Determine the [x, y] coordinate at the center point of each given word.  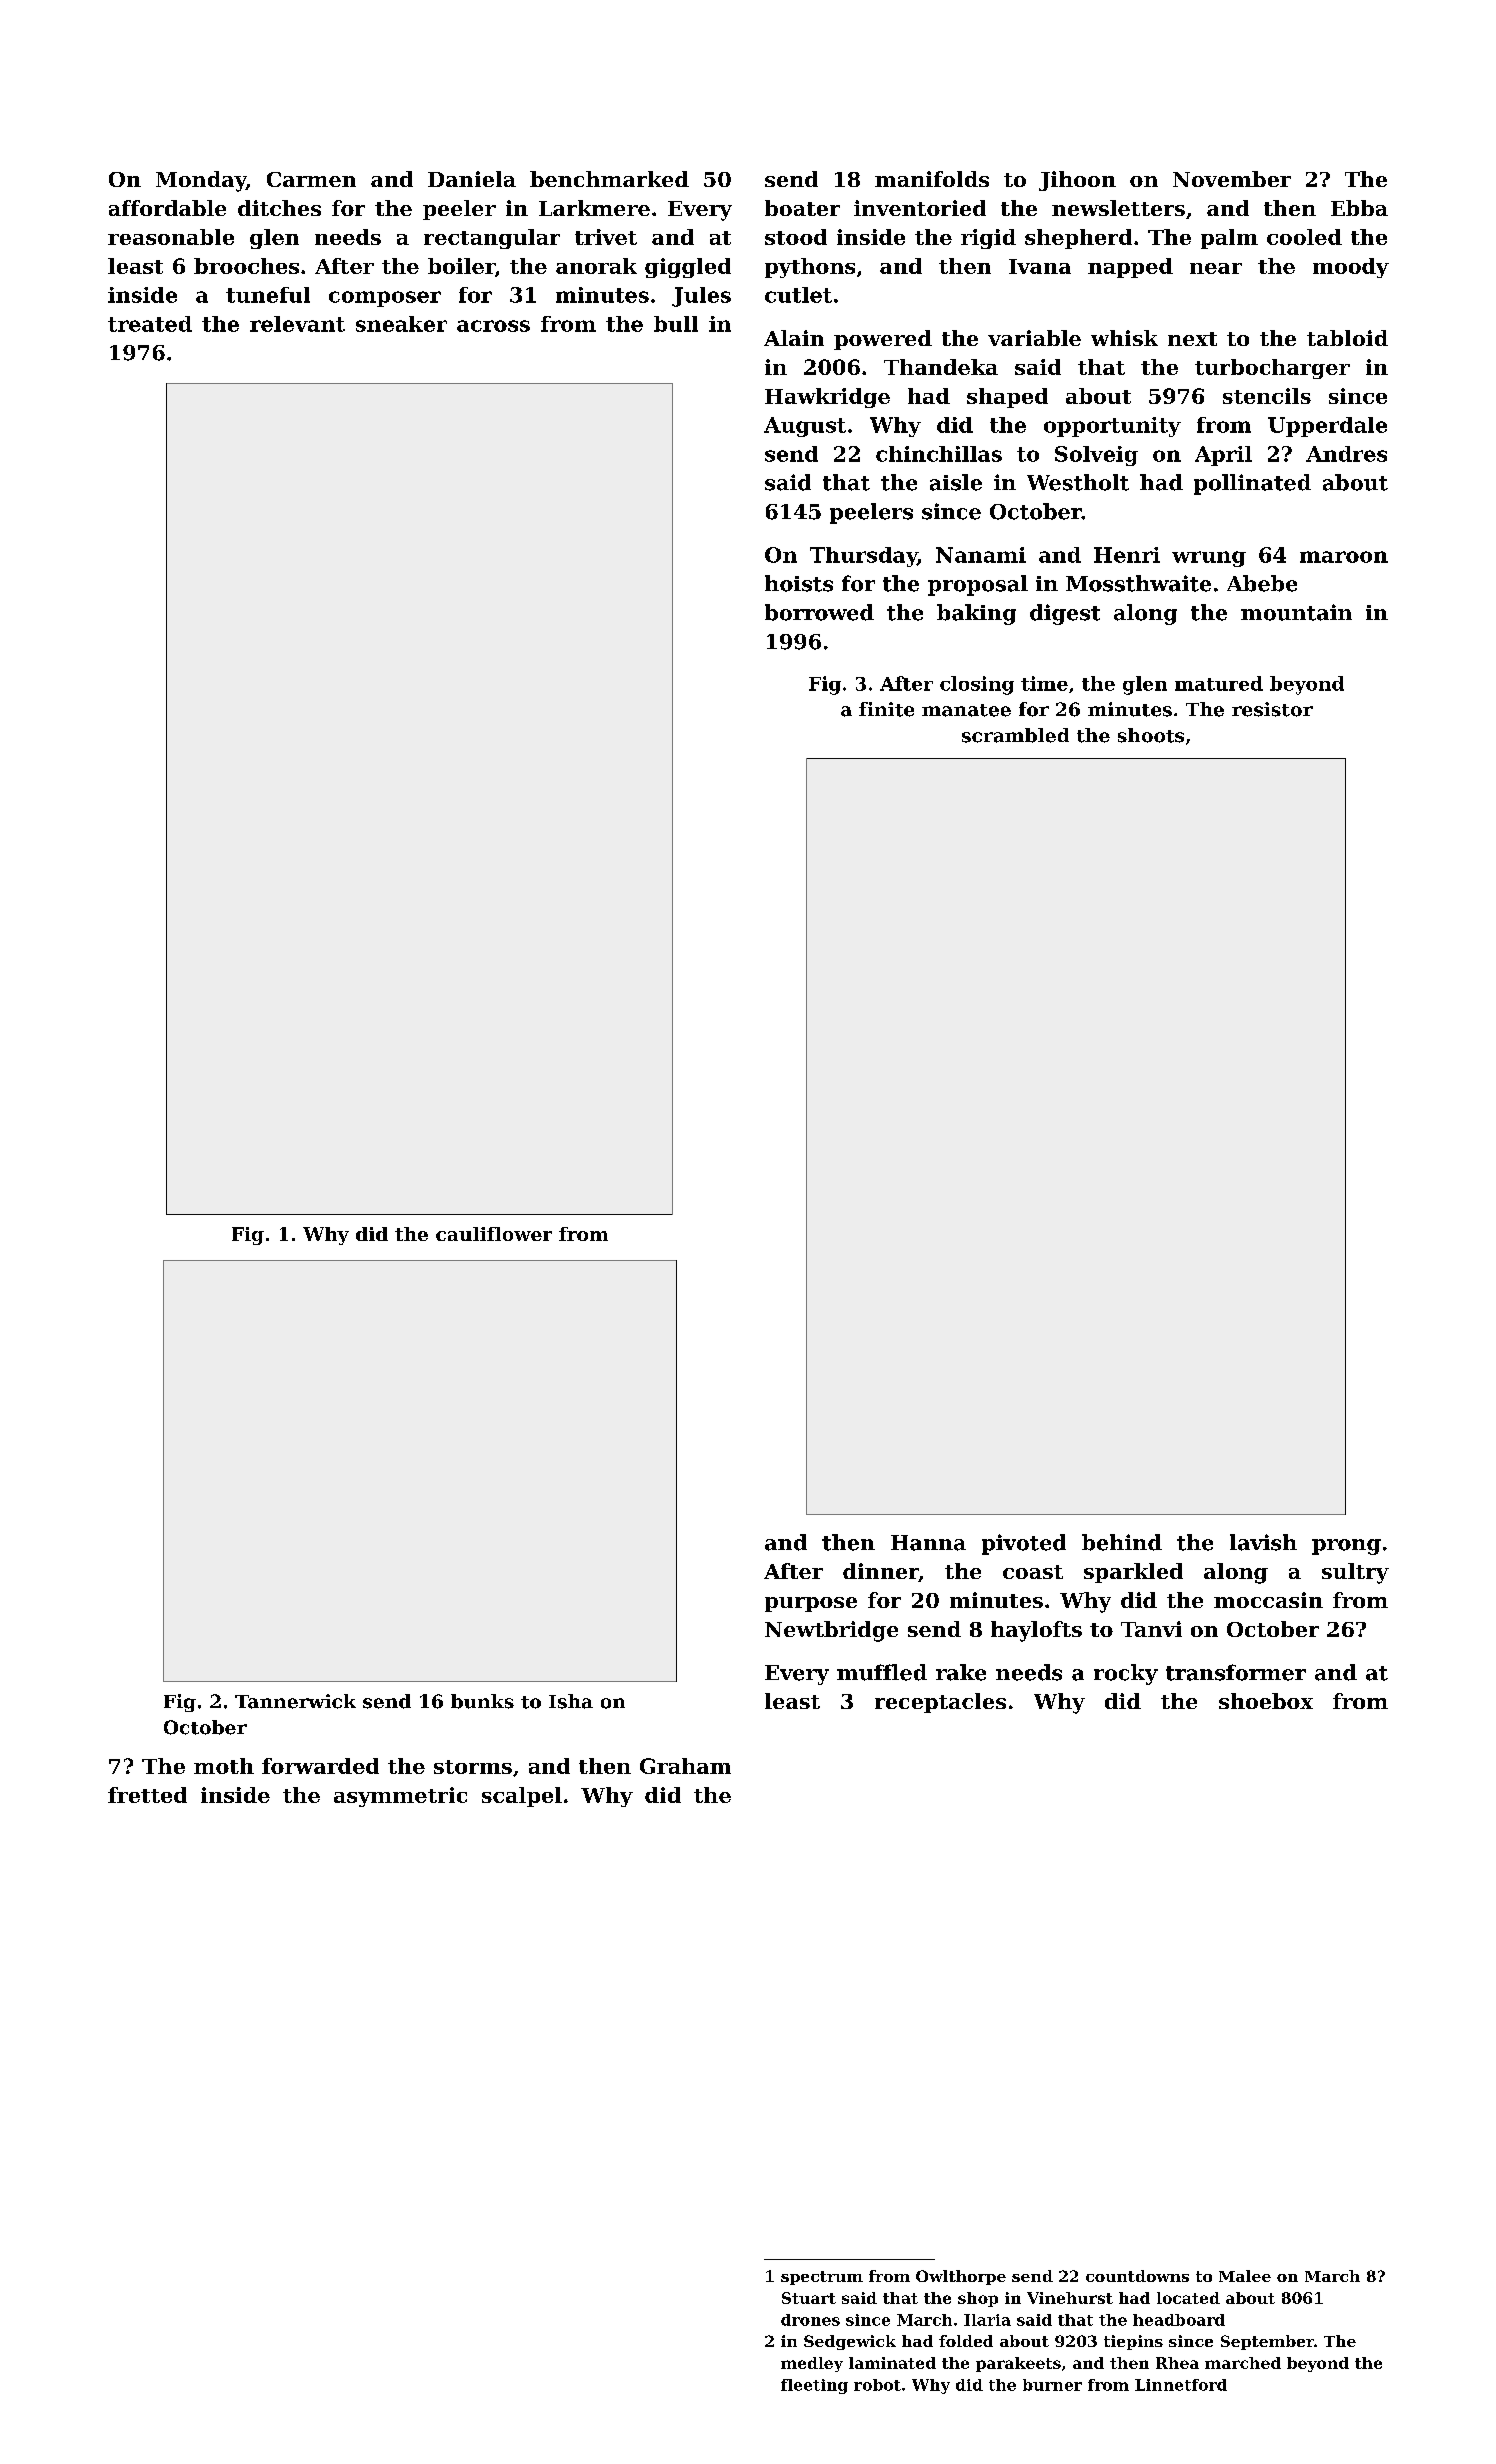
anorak [596, 266]
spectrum [822, 2278]
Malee [1245, 2276]
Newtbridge [831, 1631]
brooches [246, 266]
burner [1052, 2385]
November [1232, 179]
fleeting [814, 2386]
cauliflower [494, 1234]
